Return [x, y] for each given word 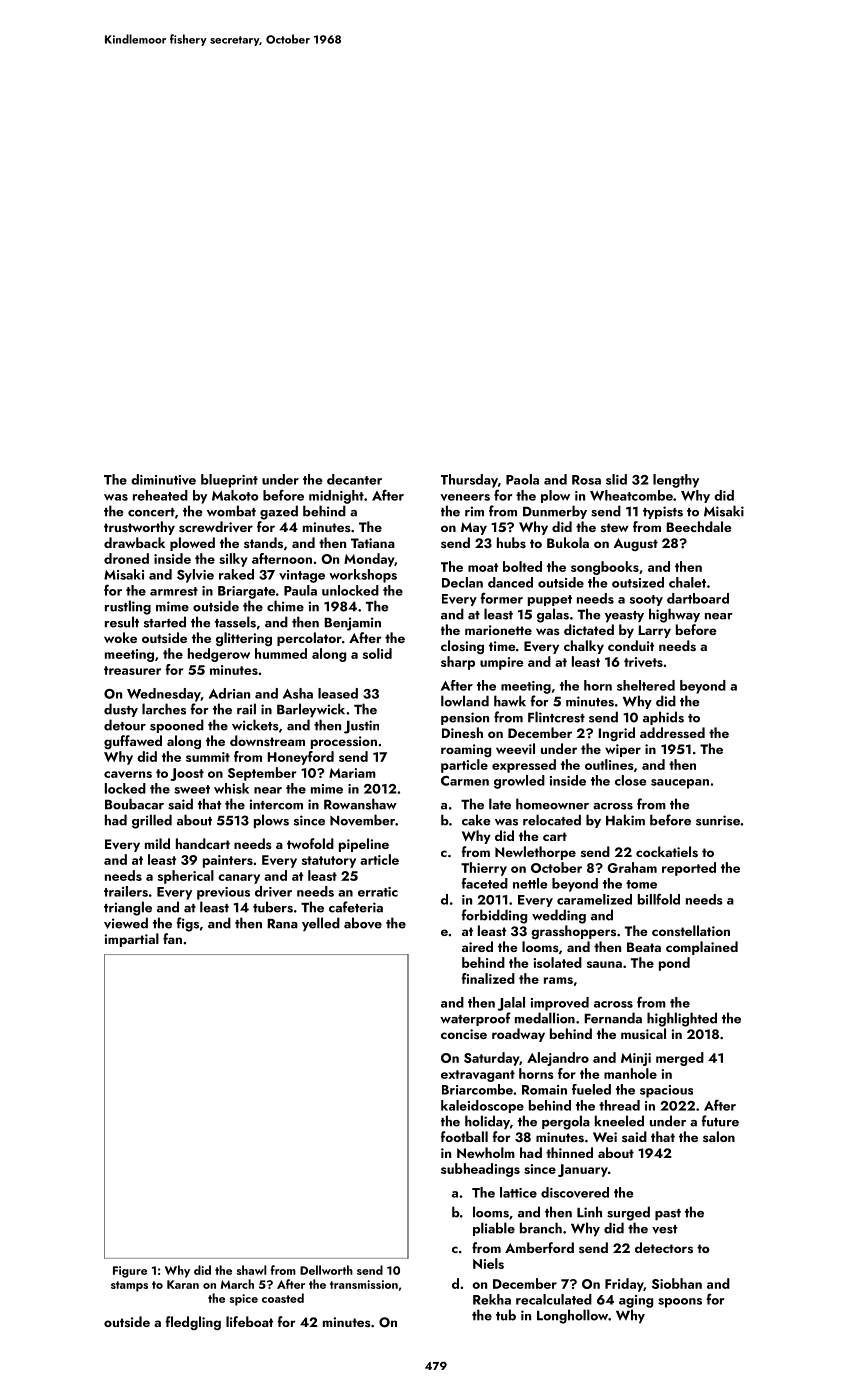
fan [172, 938]
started [165, 622]
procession [344, 742]
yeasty [624, 616]
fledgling [193, 1323]
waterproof [475, 1019]
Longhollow [572, 1316]
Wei [605, 1137]
